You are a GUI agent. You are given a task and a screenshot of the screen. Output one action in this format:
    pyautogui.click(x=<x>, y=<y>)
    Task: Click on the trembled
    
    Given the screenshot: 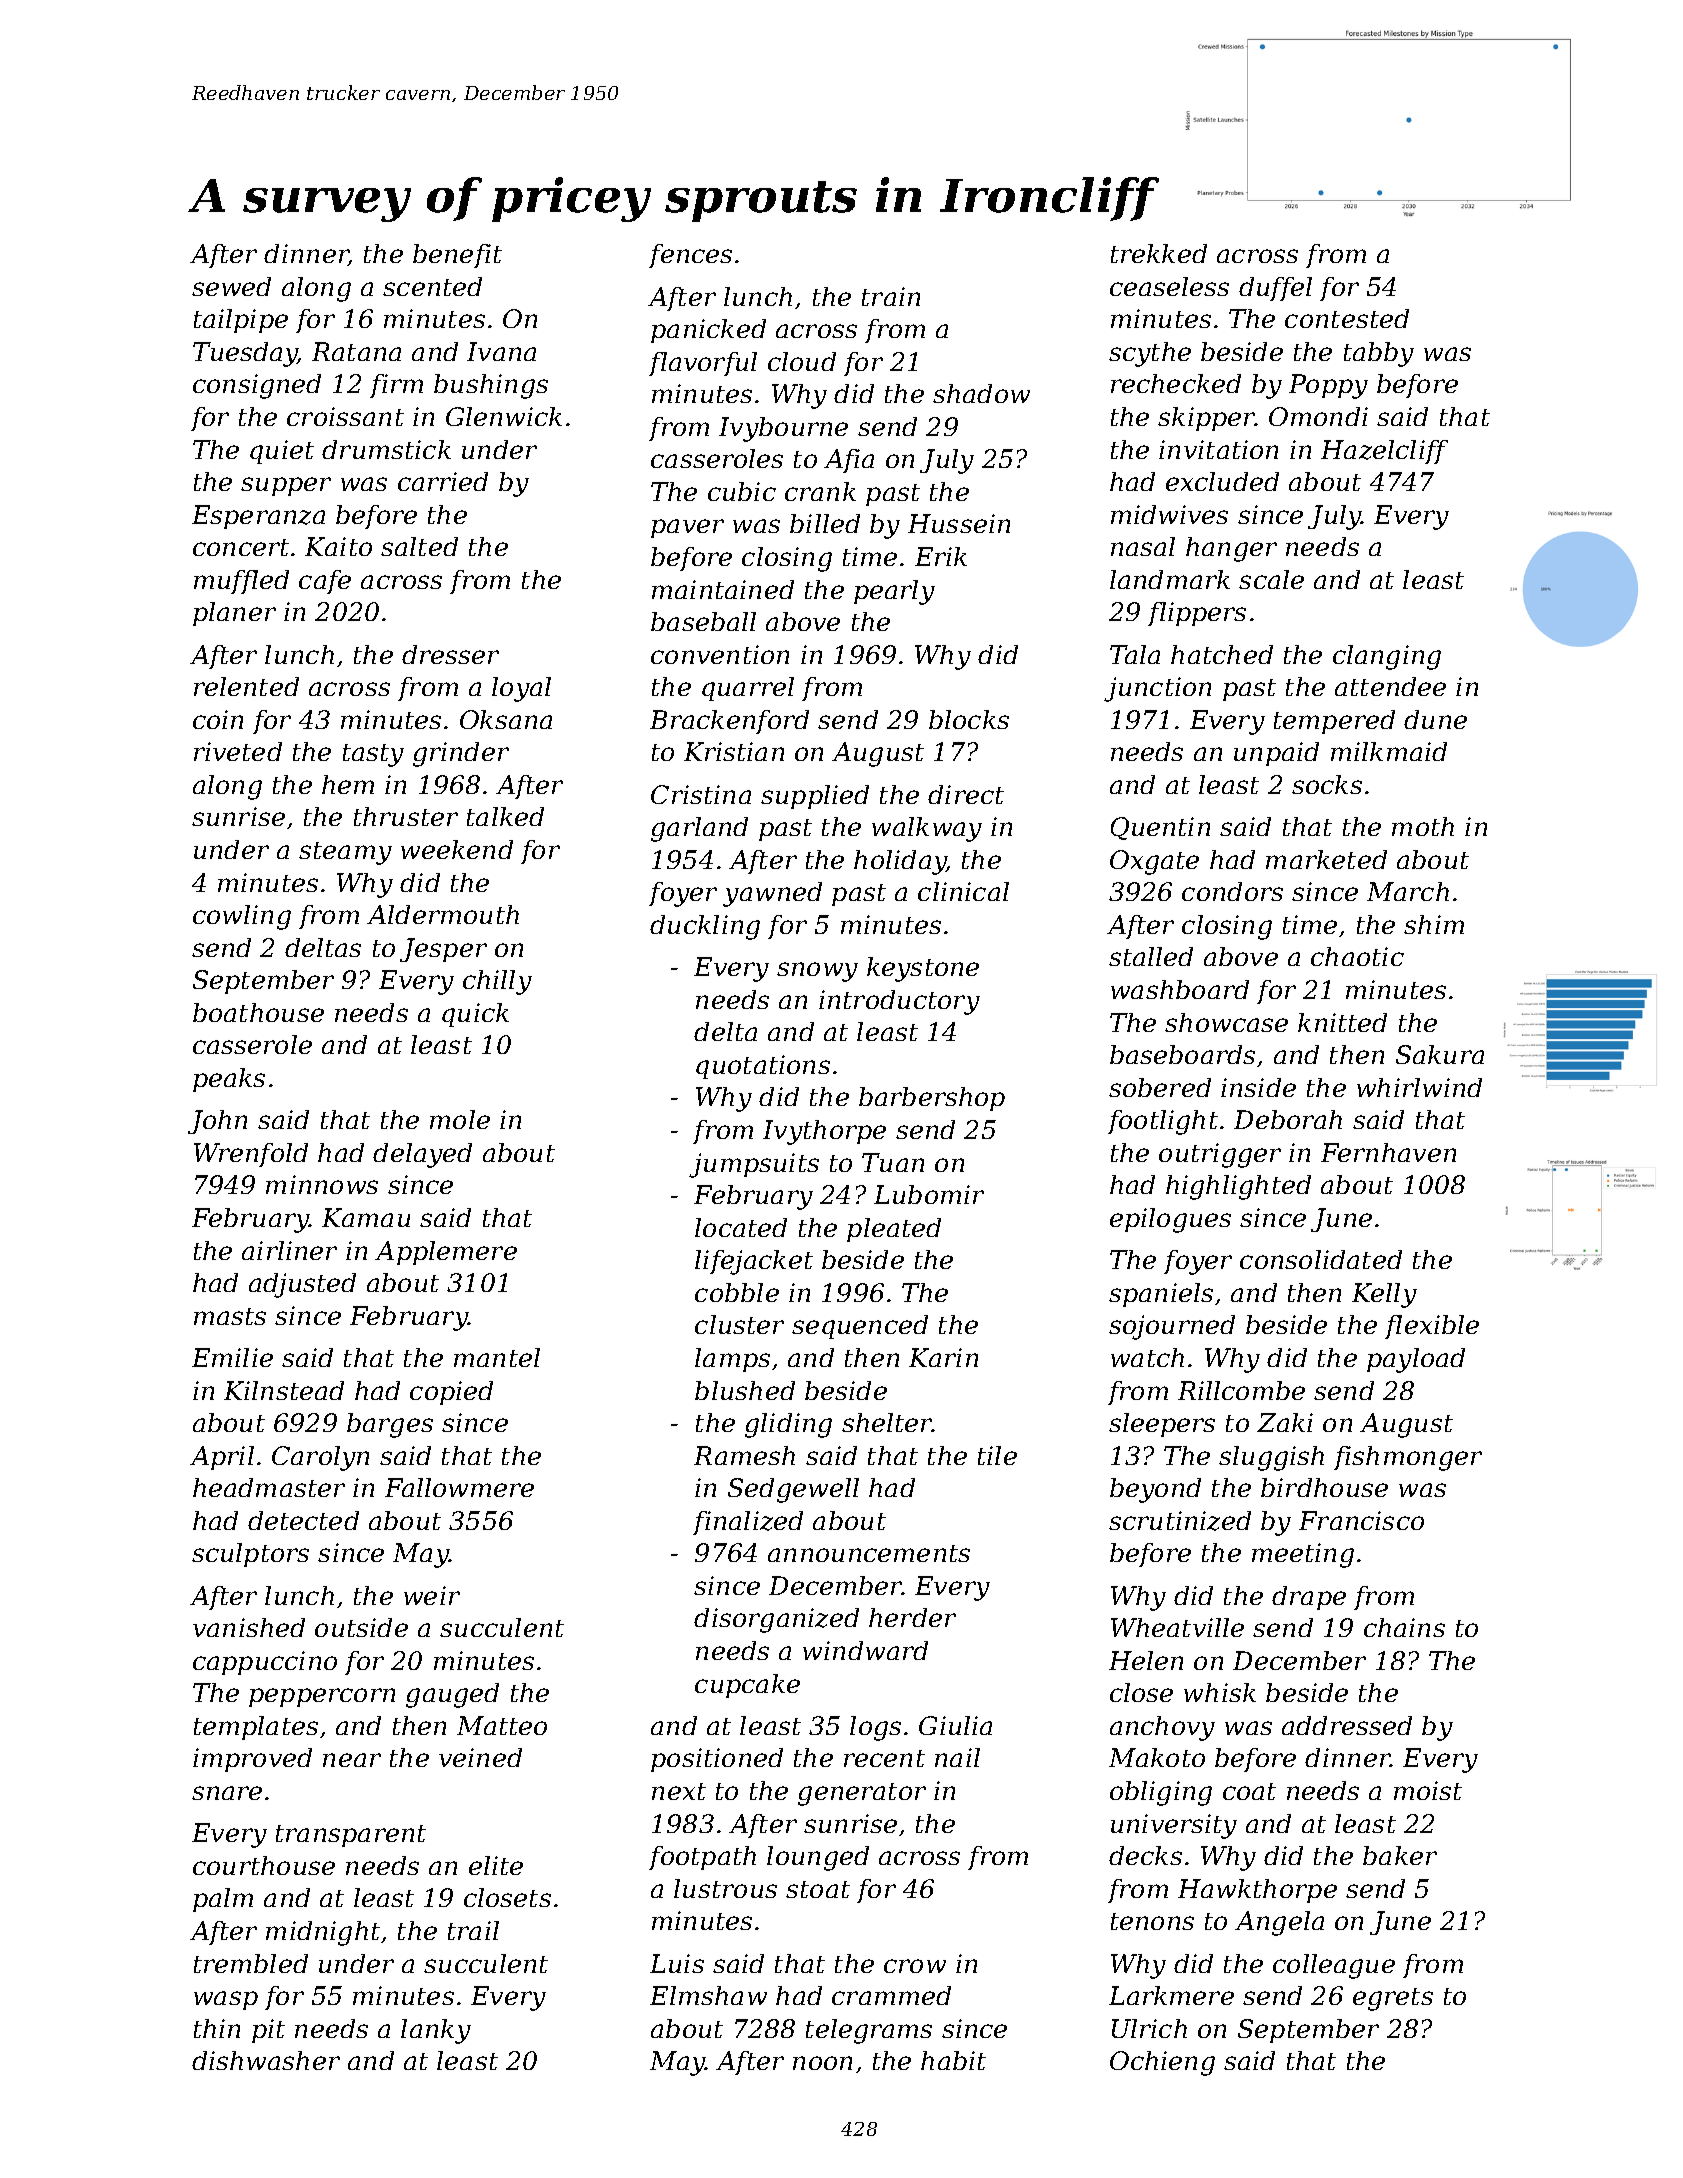 What is the action you would take?
    pyautogui.click(x=251, y=1963)
